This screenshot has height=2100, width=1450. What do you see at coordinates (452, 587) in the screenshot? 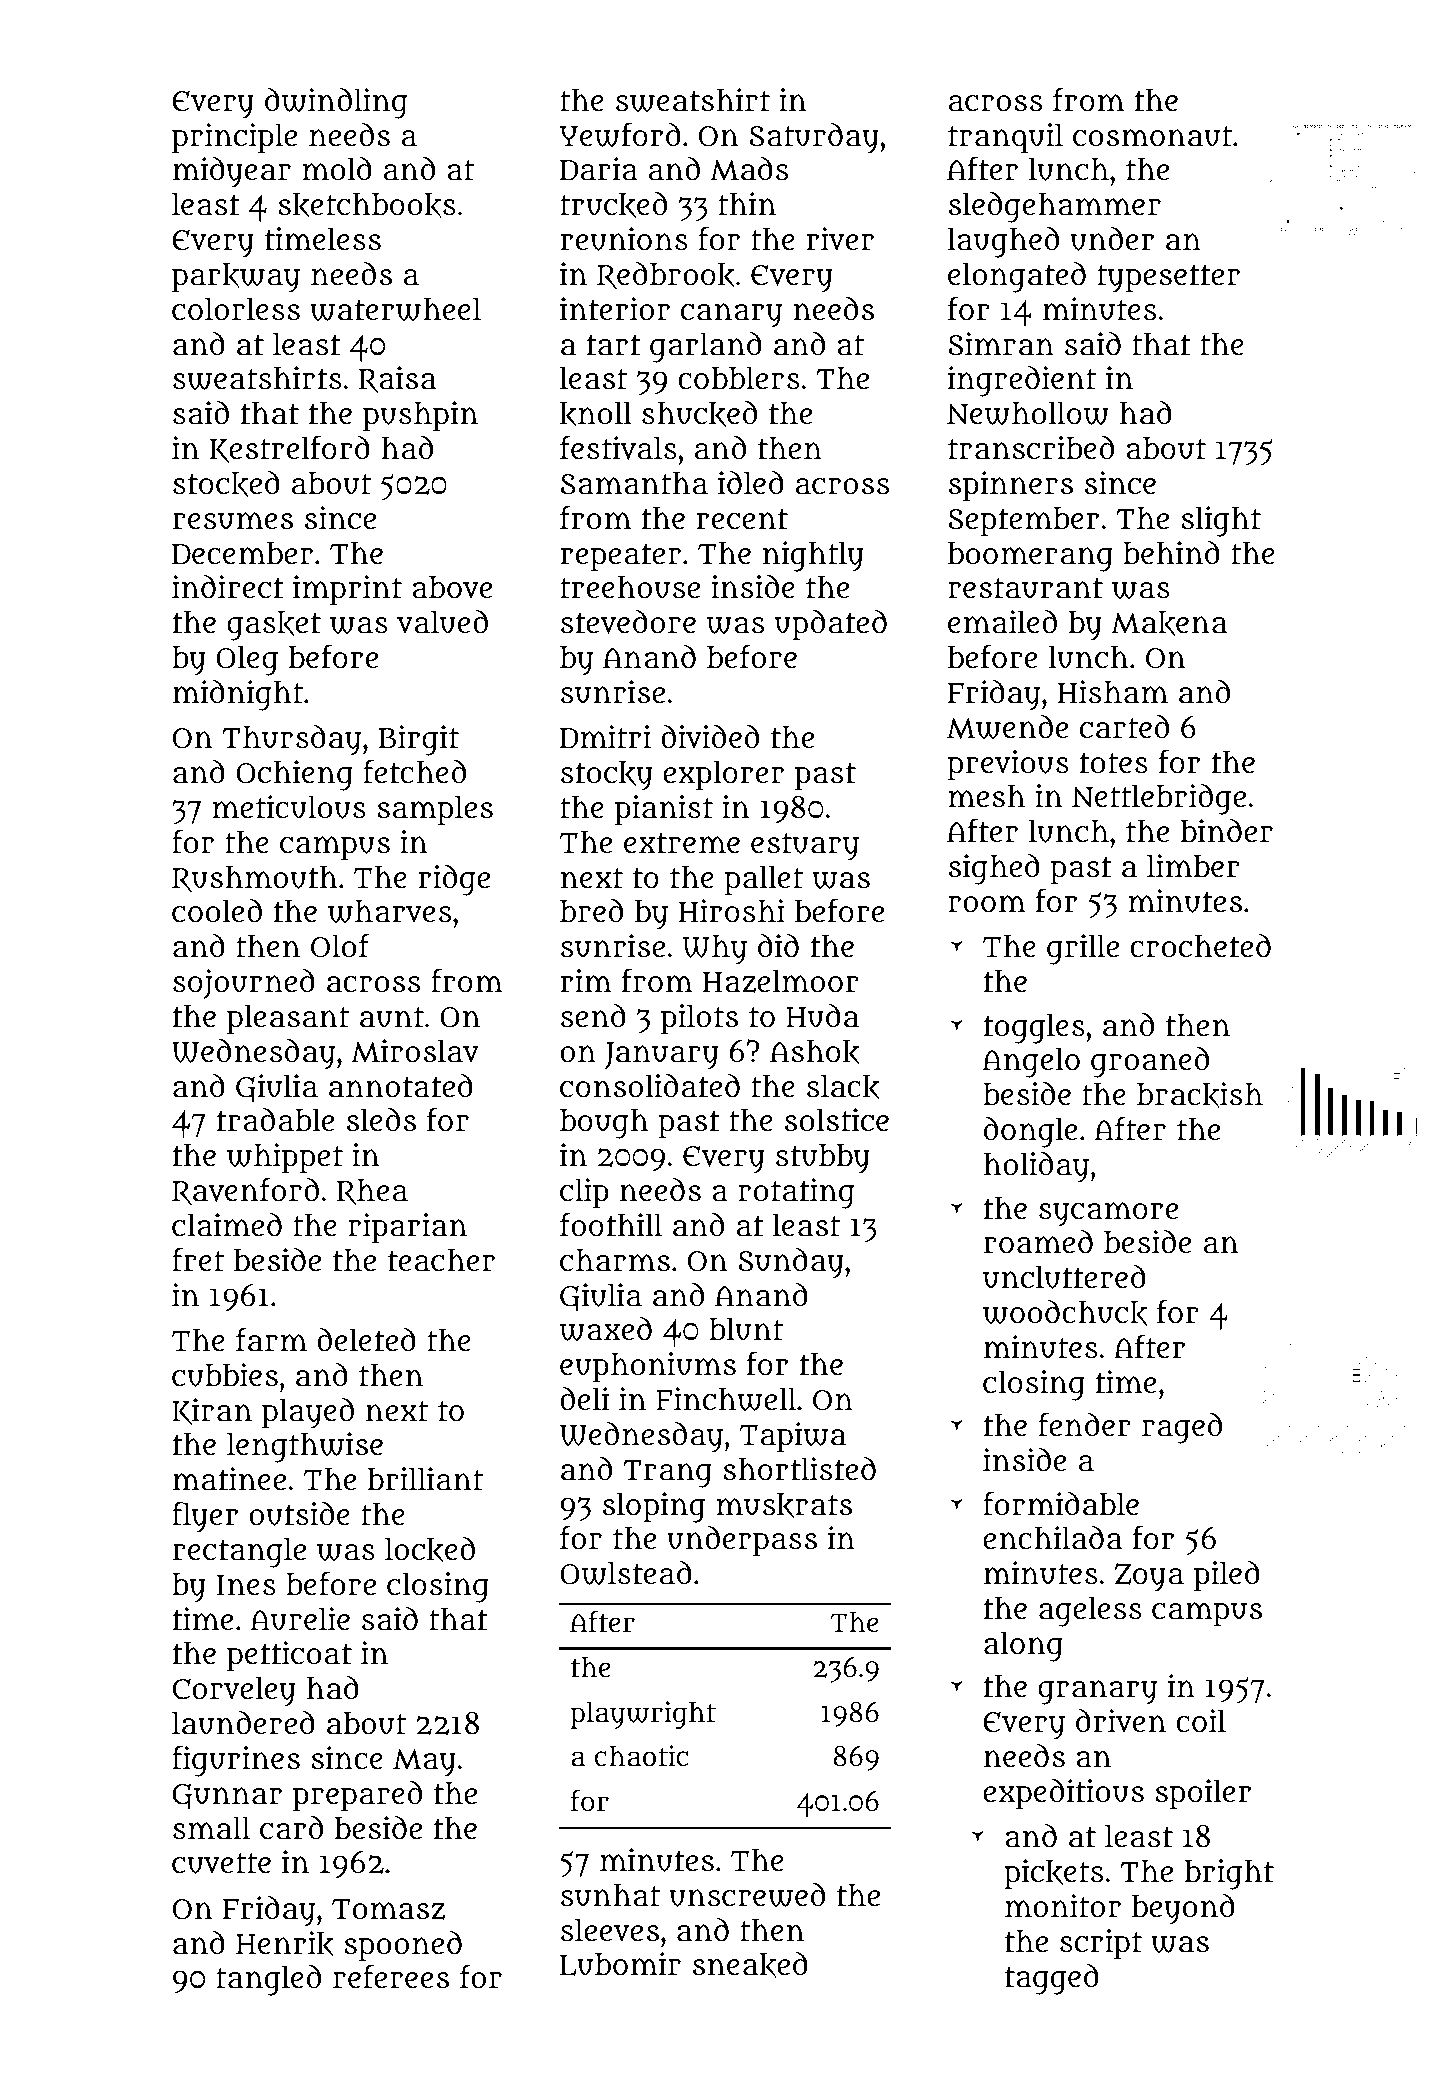
I see `above` at bounding box center [452, 587].
